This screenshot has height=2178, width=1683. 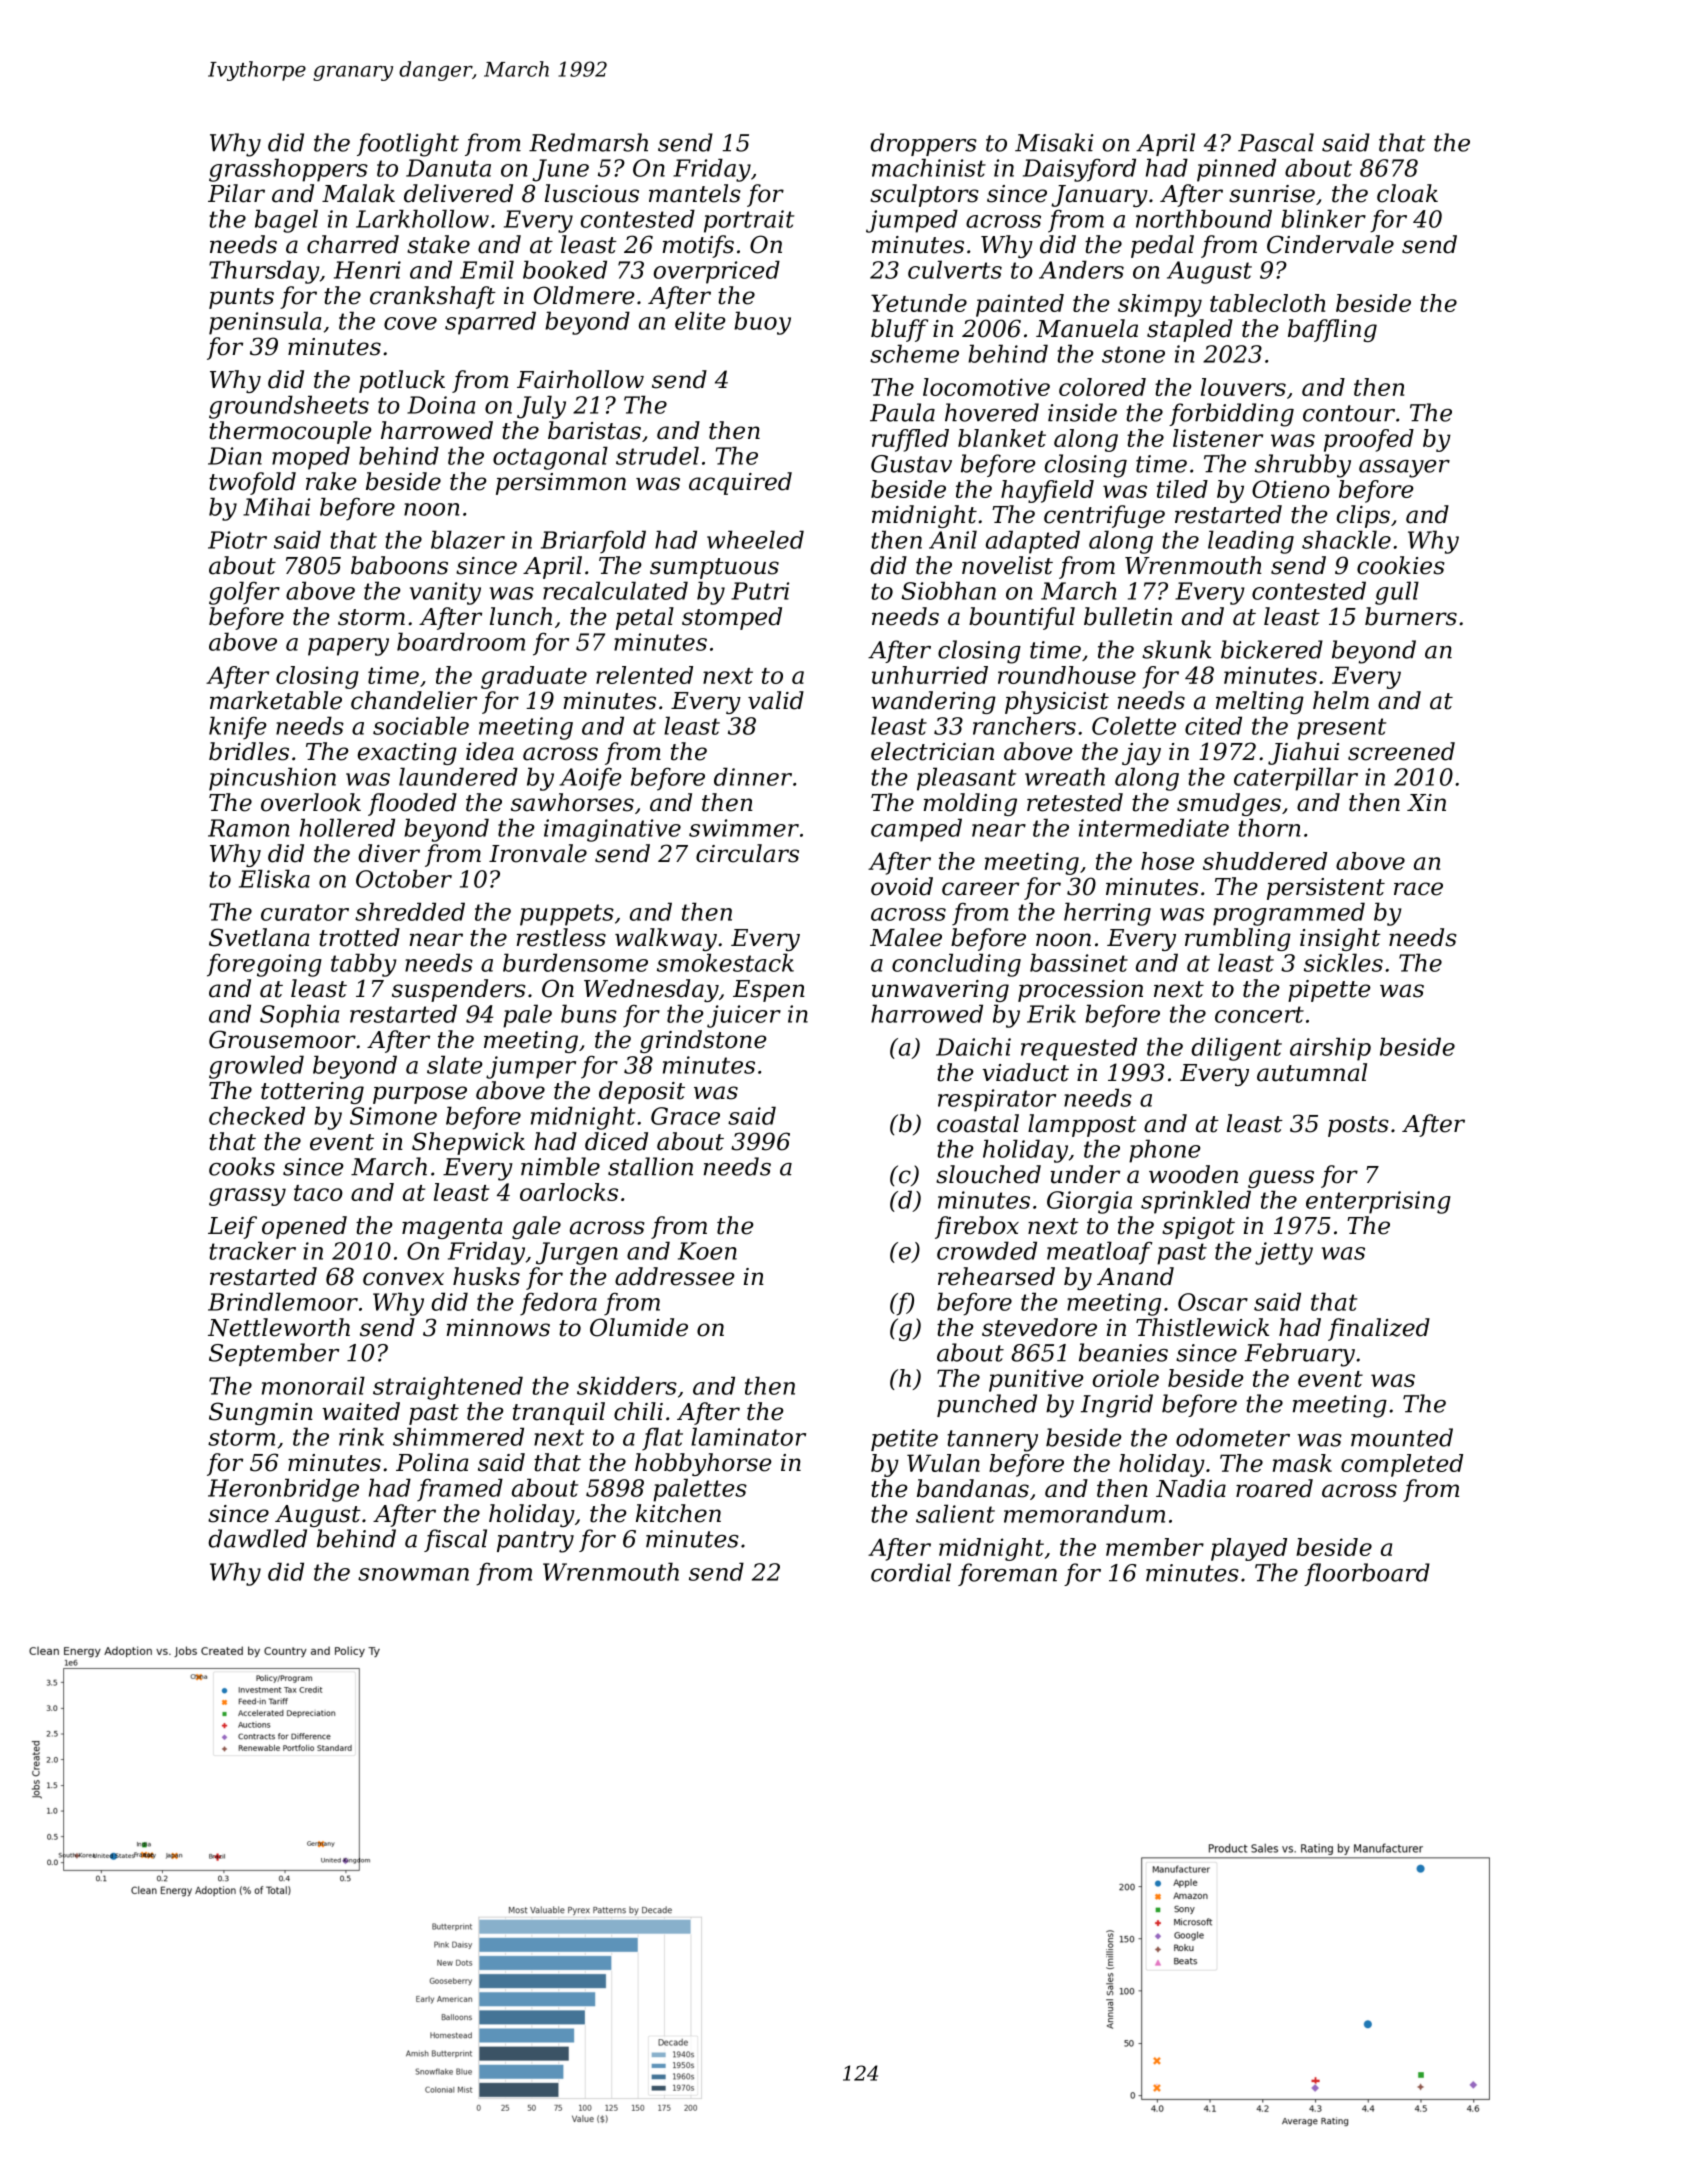 What do you see at coordinates (1363, 516) in the screenshot?
I see `clips` at bounding box center [1363, 516].
